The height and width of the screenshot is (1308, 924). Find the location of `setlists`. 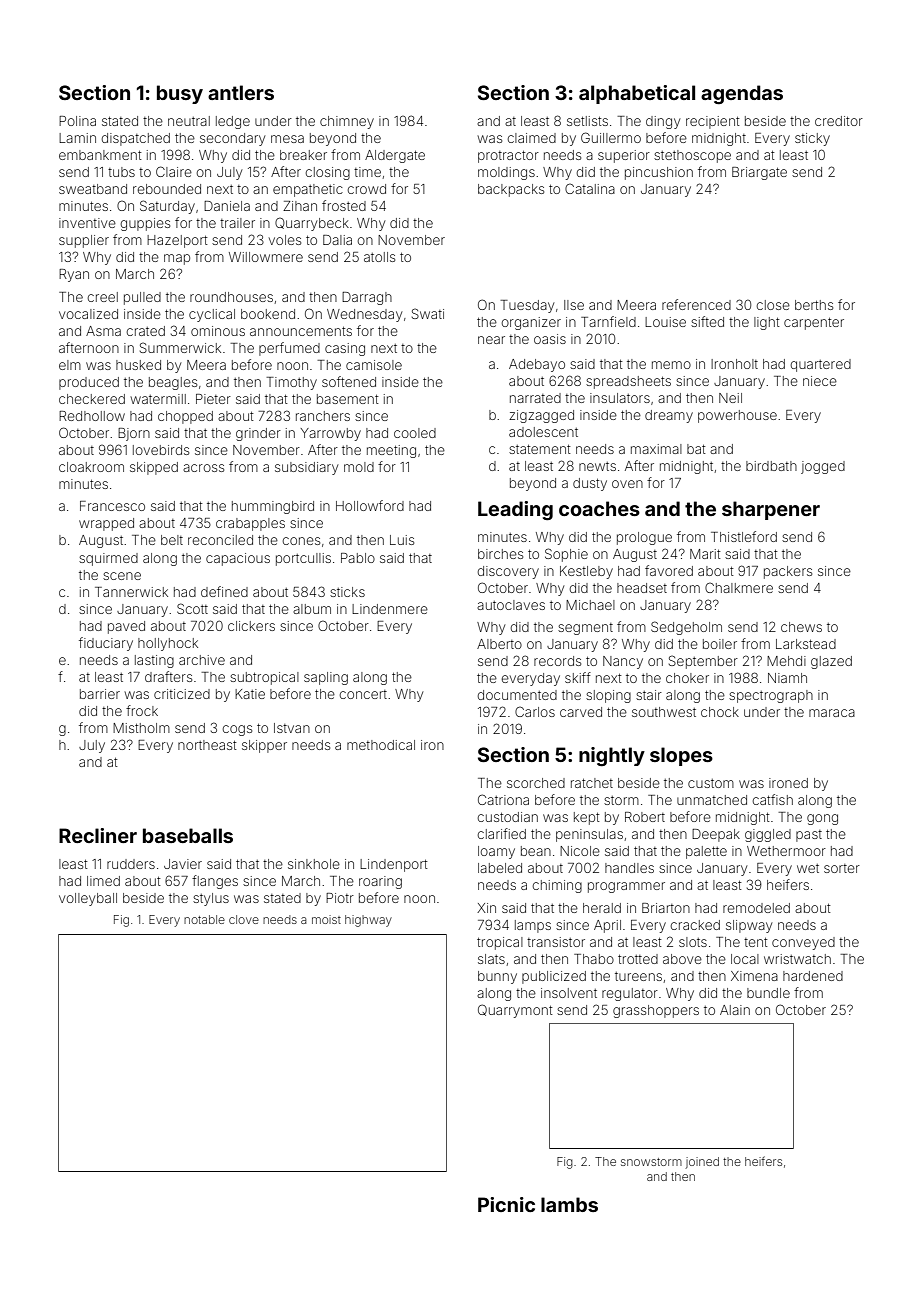

setlists is located at coordinates (587, 121).
